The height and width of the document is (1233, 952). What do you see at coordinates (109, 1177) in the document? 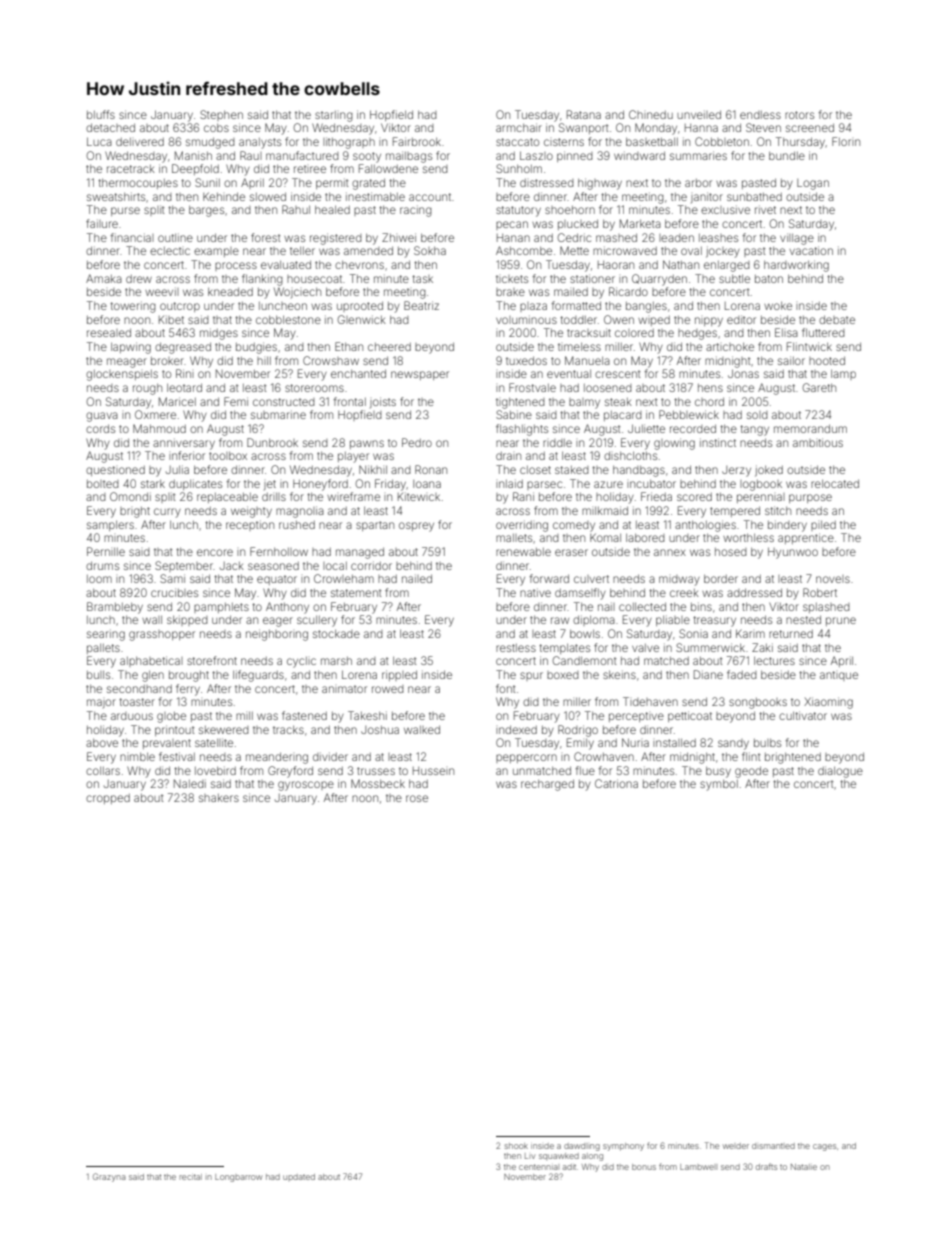
I see `Grazyna` at bounding box center [109, 1177].
